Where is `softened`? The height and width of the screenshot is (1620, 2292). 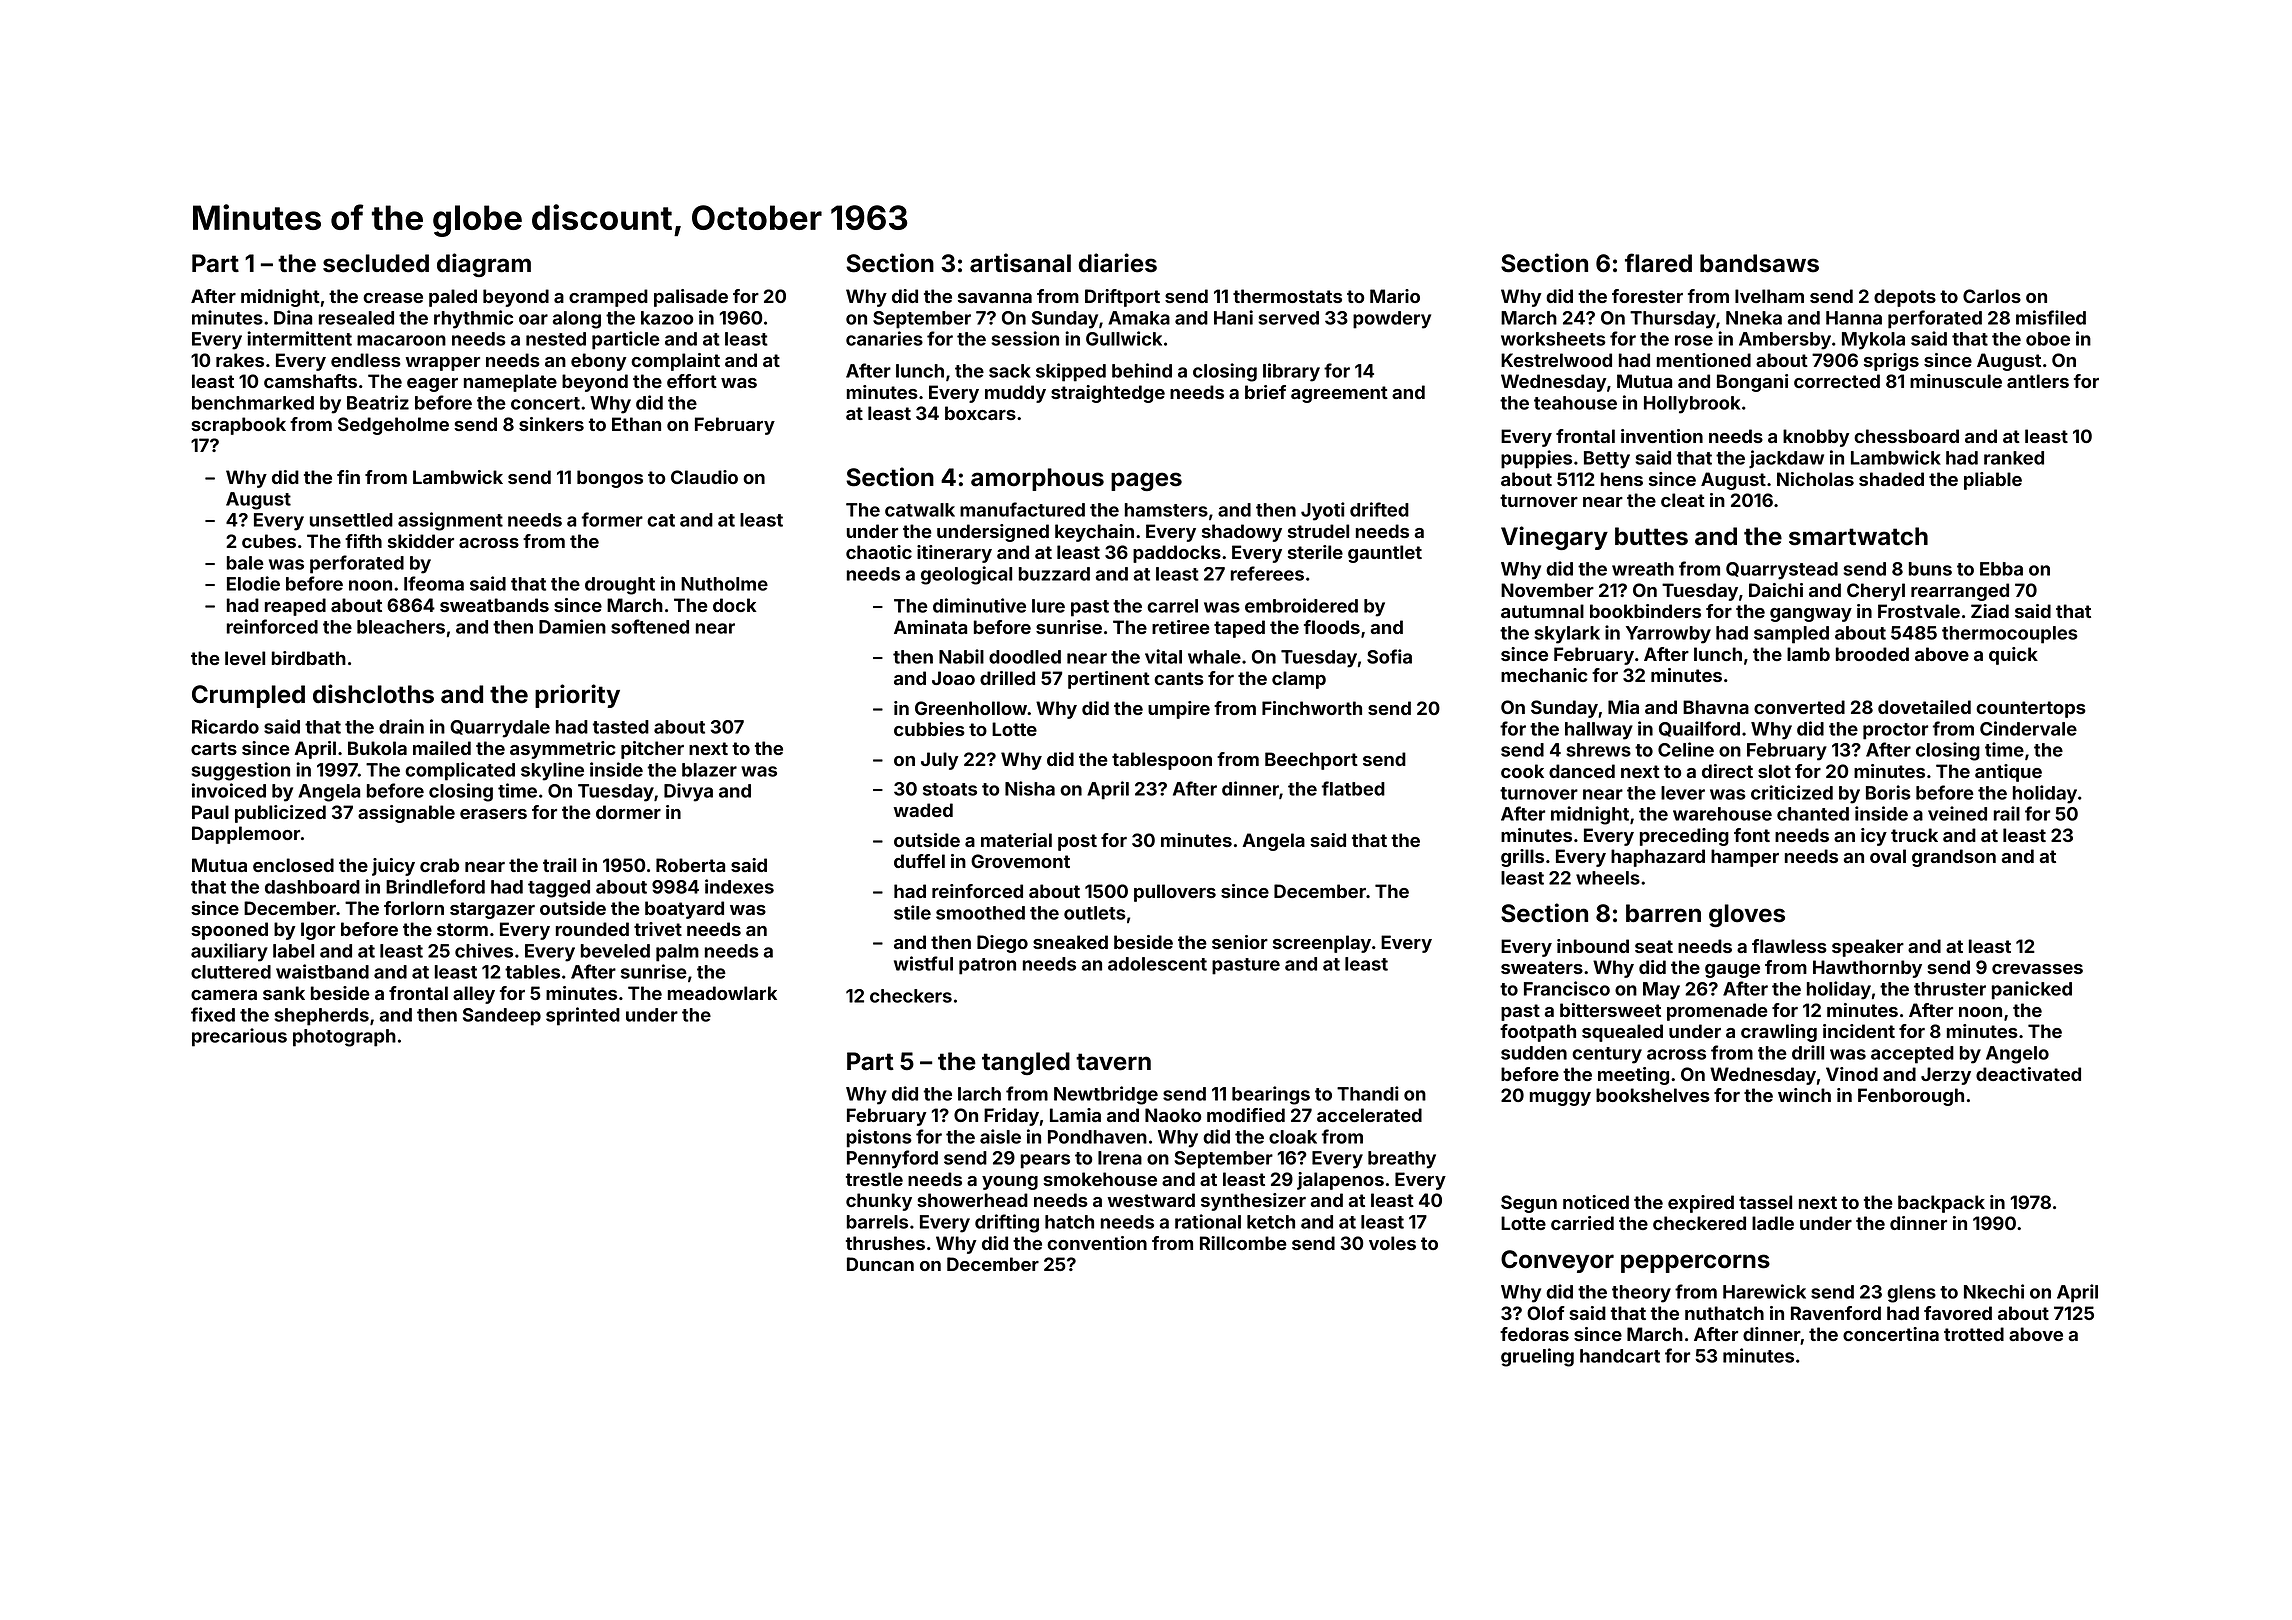 softened is located at coordinates (650, 626).
